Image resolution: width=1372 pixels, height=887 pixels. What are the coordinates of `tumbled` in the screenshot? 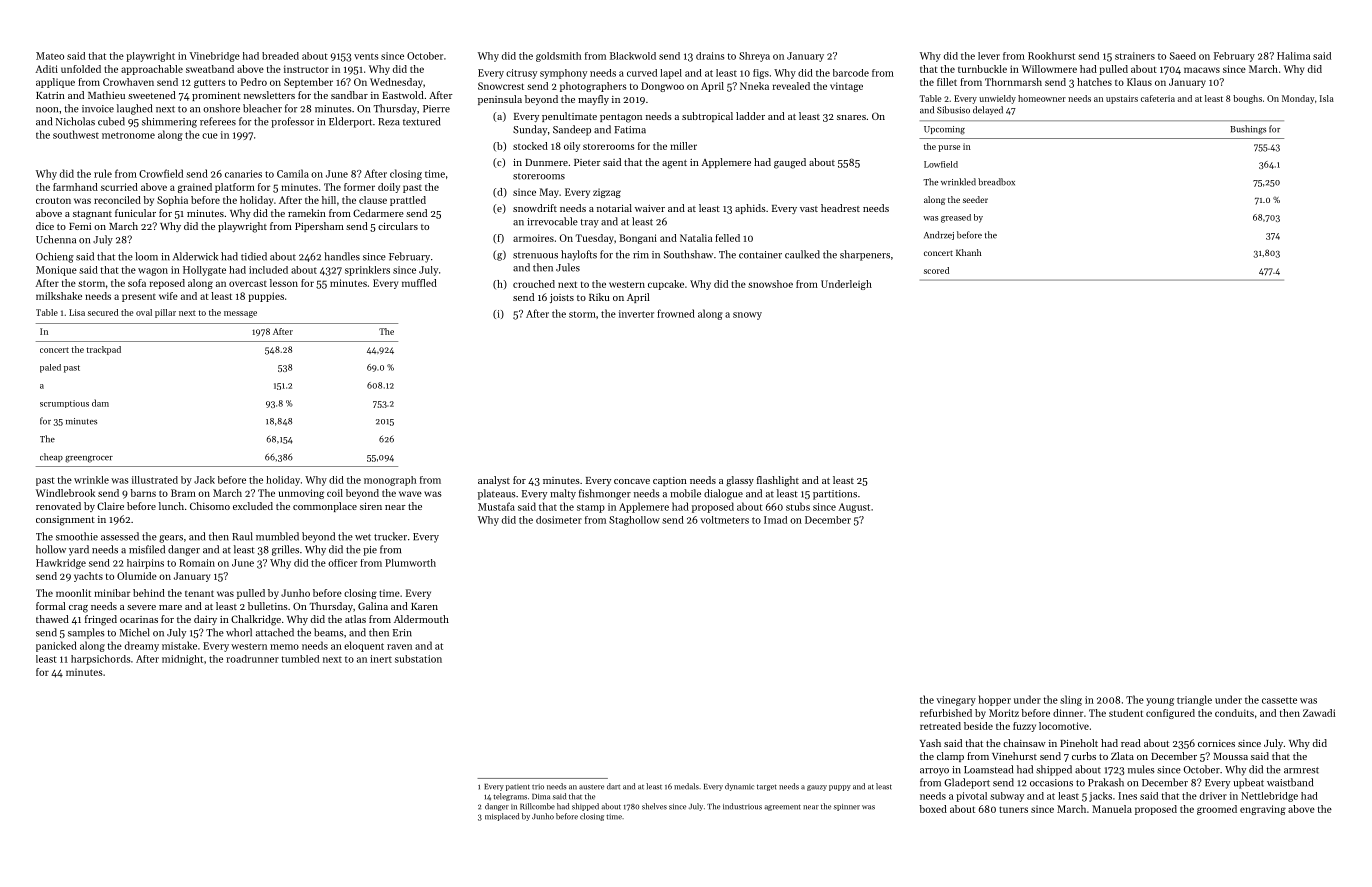 It's located at (300, 659).
